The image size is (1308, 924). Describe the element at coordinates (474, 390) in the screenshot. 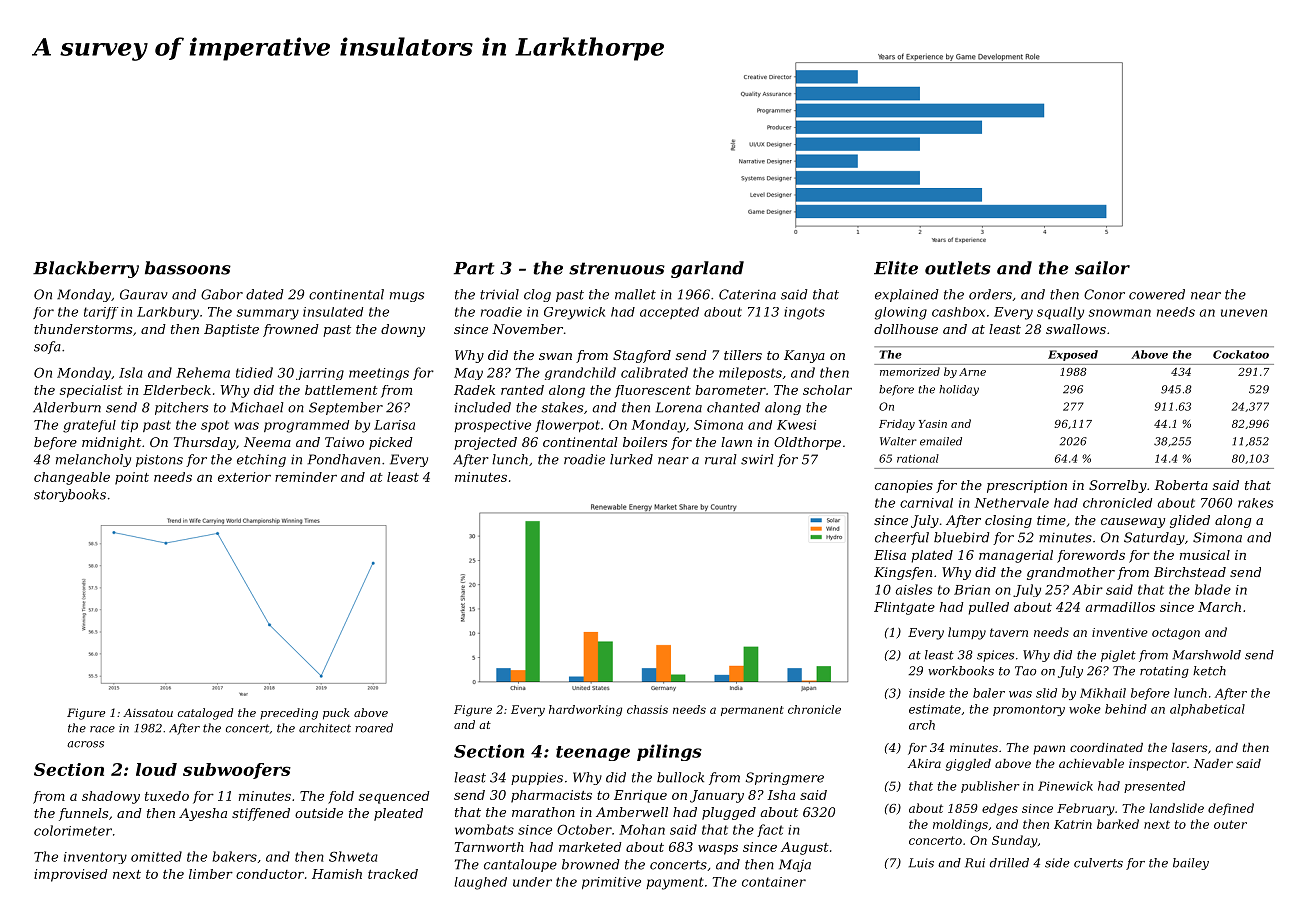

I see `Radek` at that location.
